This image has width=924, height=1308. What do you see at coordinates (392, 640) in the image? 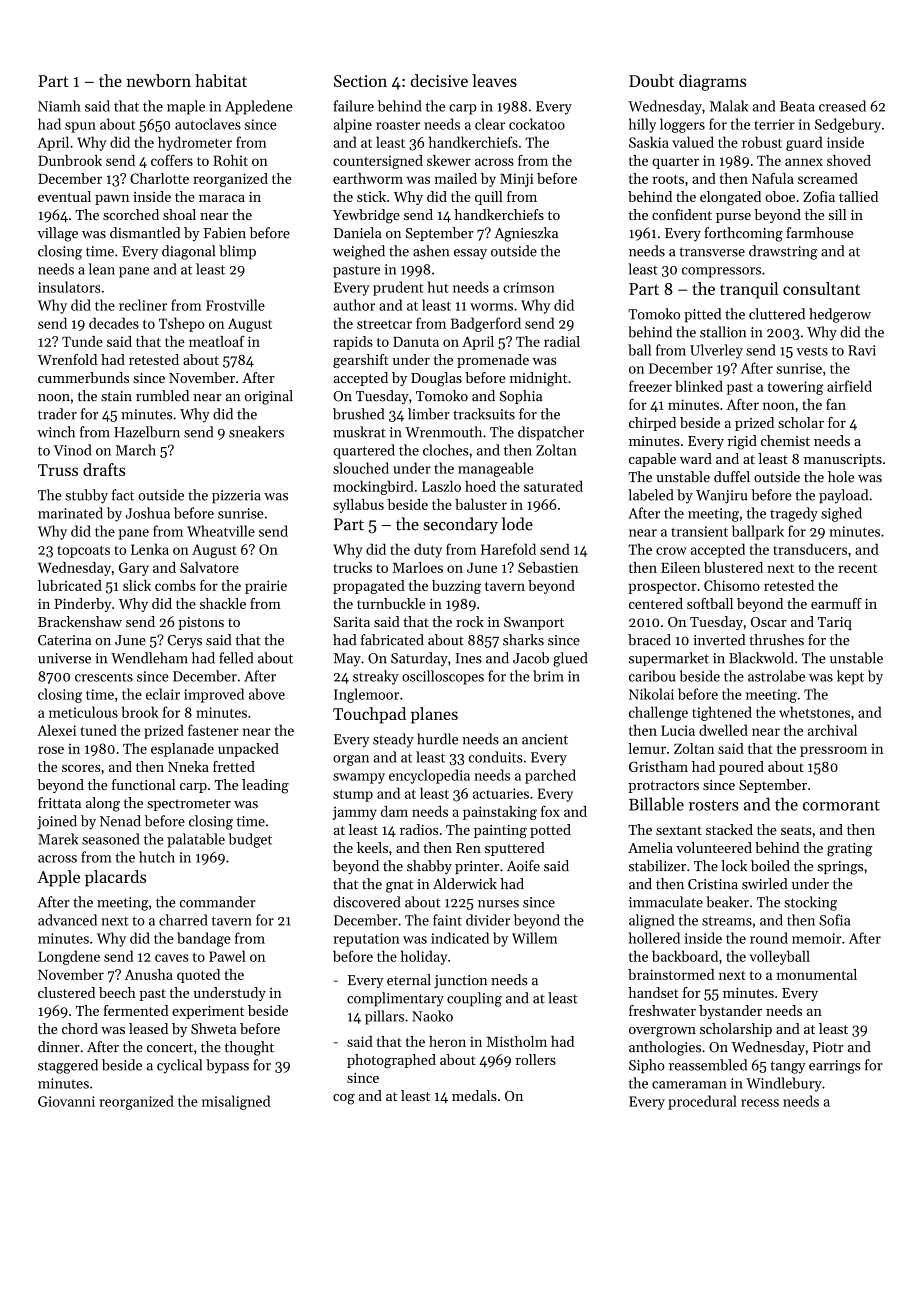
I see `fabricated` at bounding box center [392, 640].
